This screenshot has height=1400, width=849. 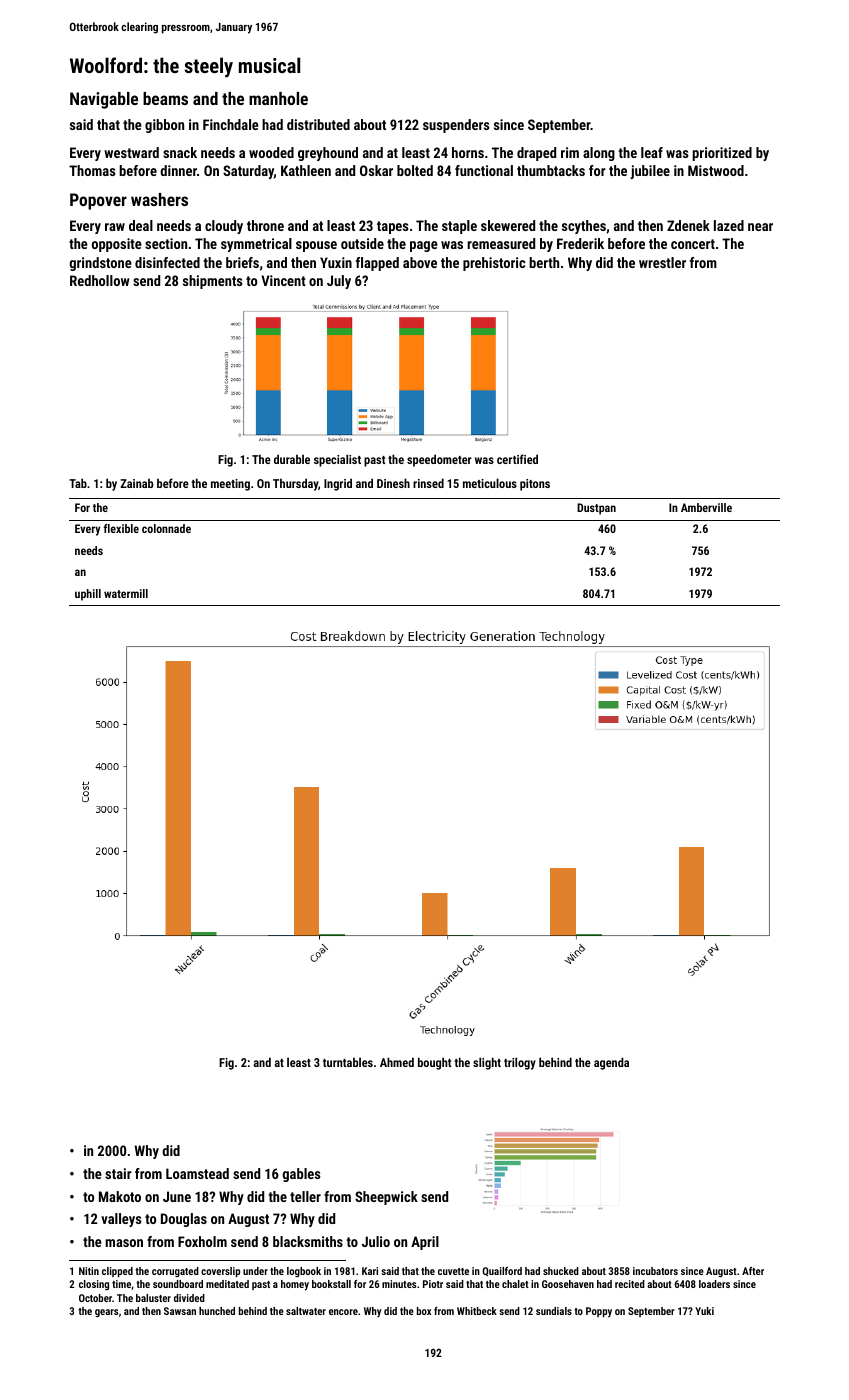 I want to click on leaf, so click(x=652, y=152).
